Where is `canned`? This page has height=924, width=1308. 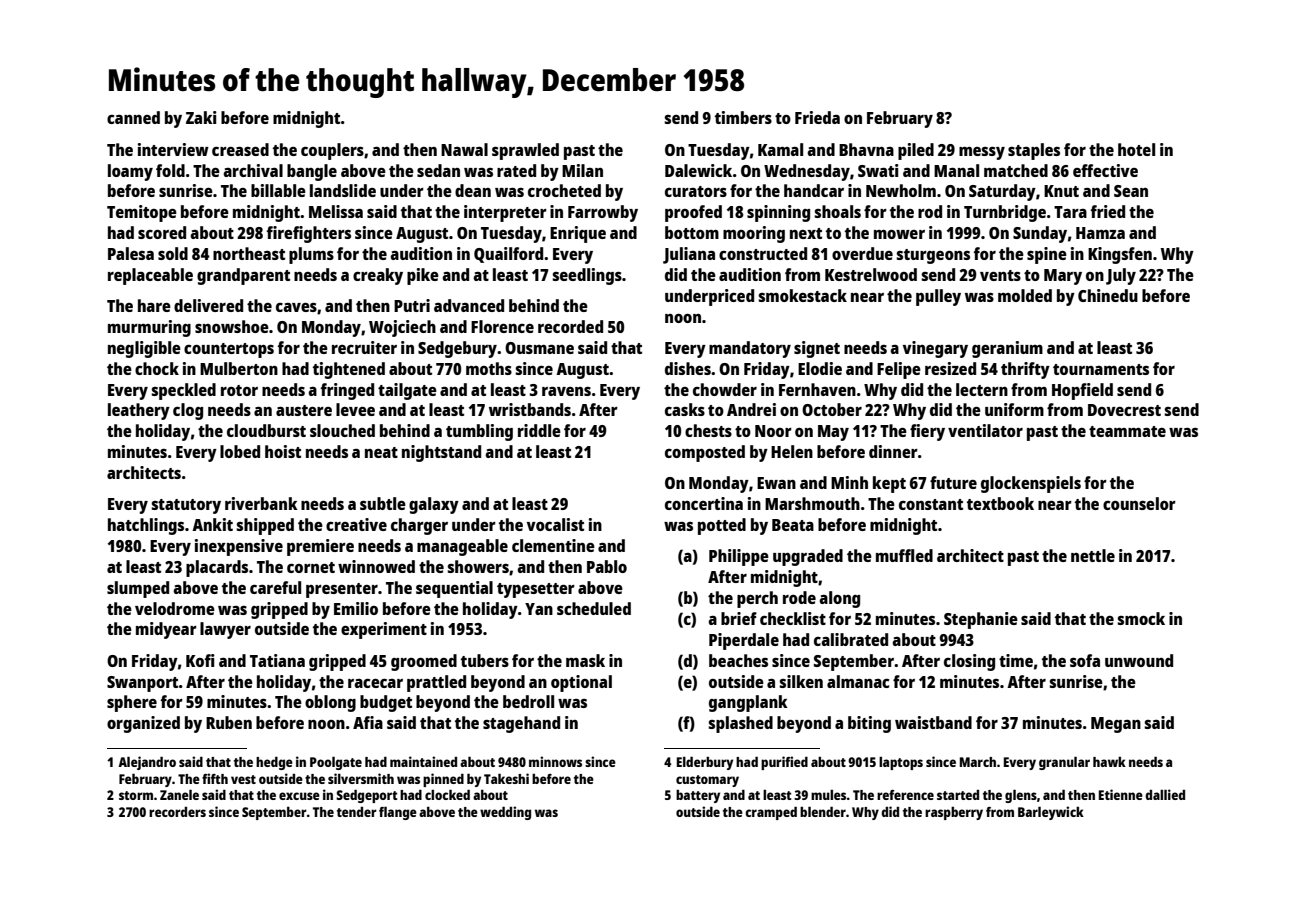
canned is located at coordinates (133, 117).
